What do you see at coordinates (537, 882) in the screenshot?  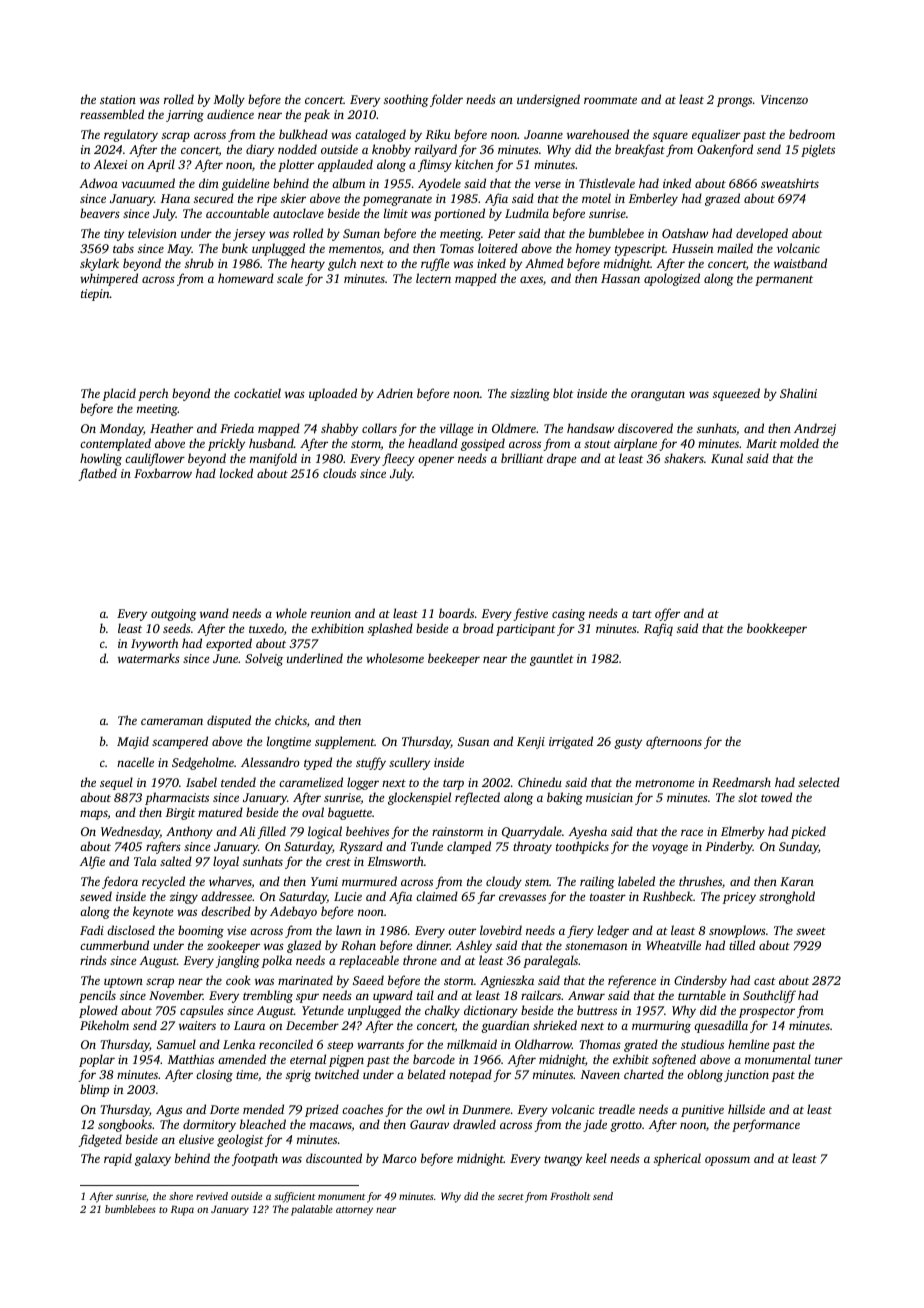 I see `stem` at bounding box center [537, 882].
